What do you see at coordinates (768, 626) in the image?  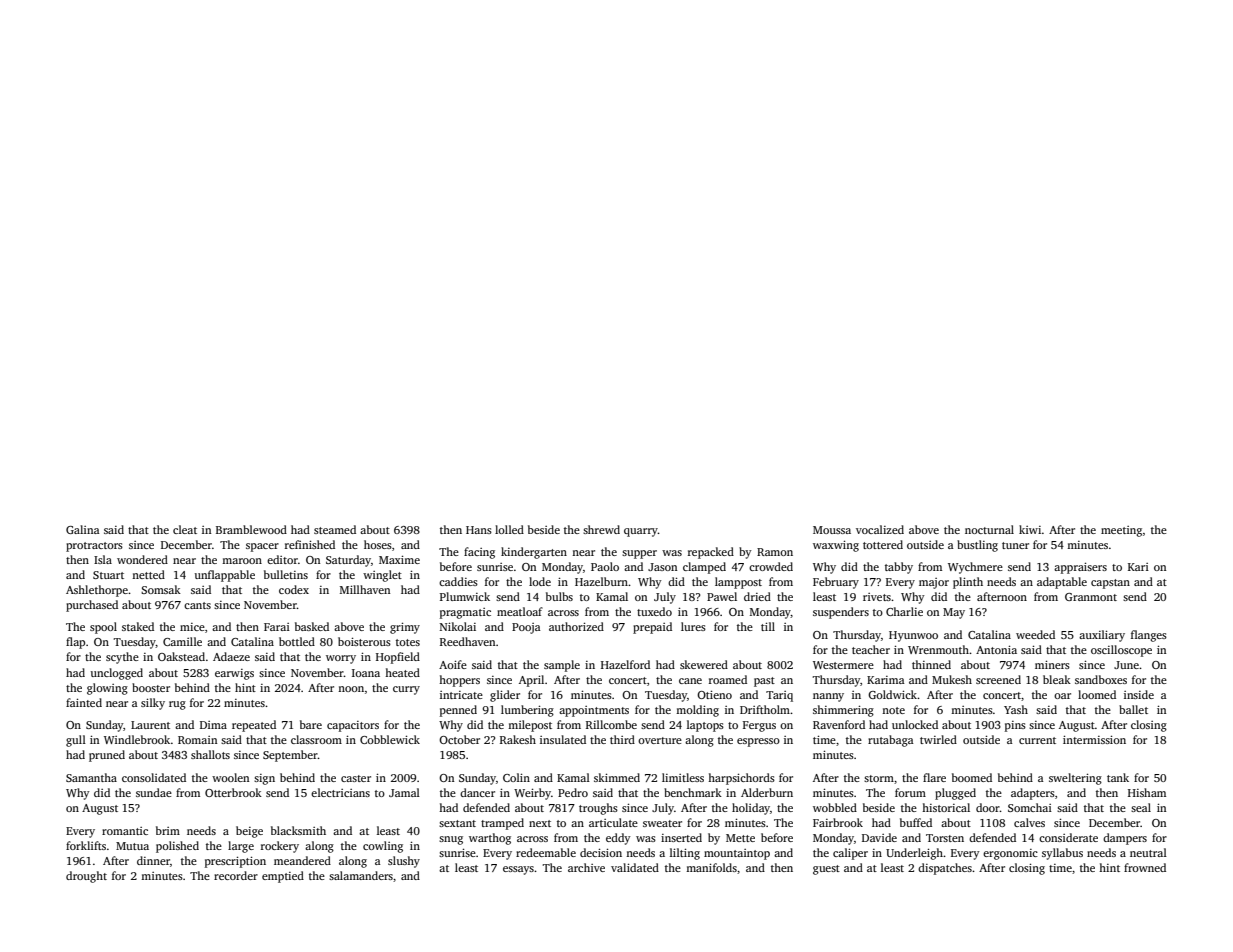 I see `till` at bounding box center [768, 626].
